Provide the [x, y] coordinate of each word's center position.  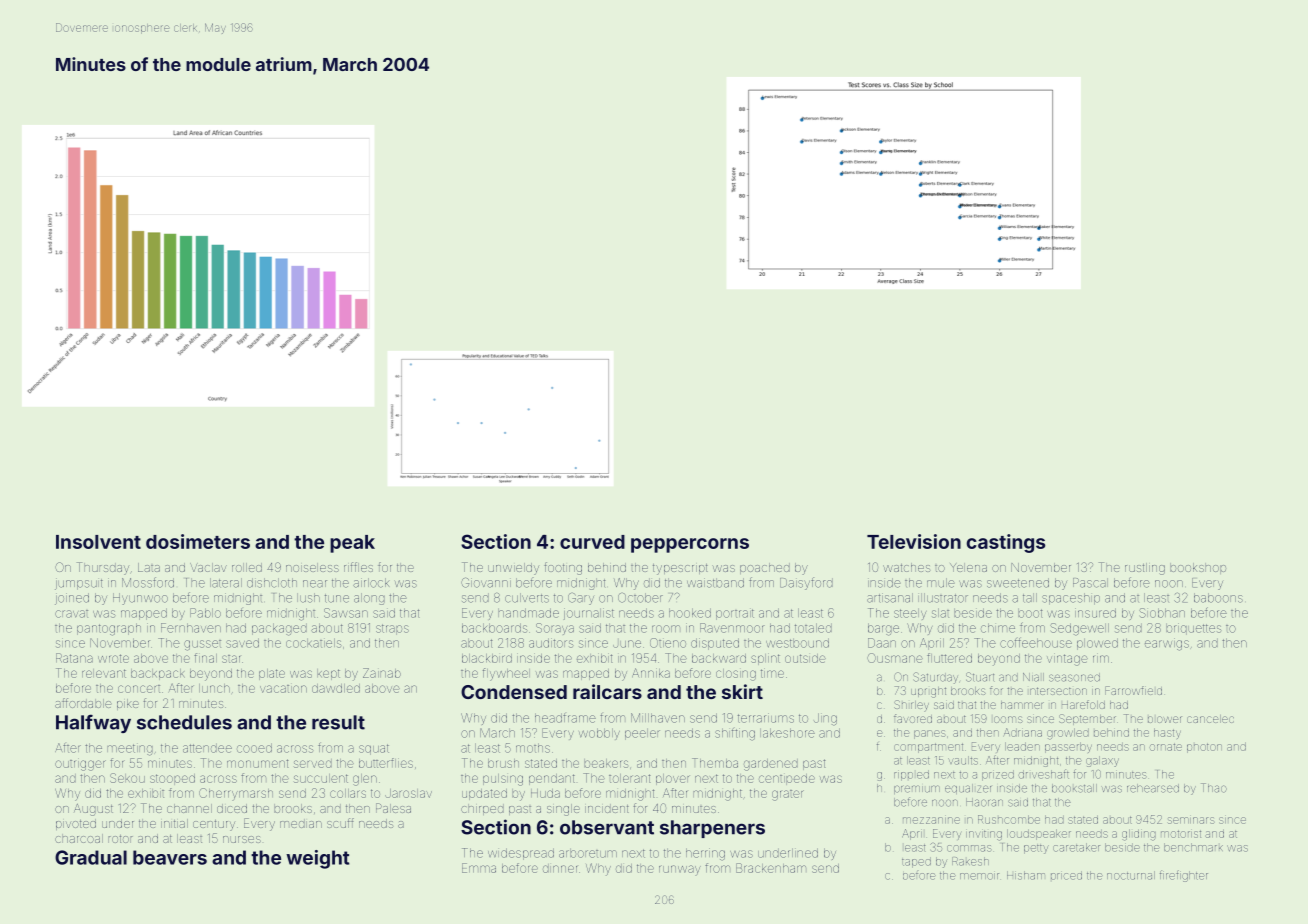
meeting [130, 750]
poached [765, 568]
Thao [1214, 788]
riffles [358, 567]
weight [317, 859]
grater [788, 795]
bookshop [1198, 568]
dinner [560, 868]
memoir [979, 876]
